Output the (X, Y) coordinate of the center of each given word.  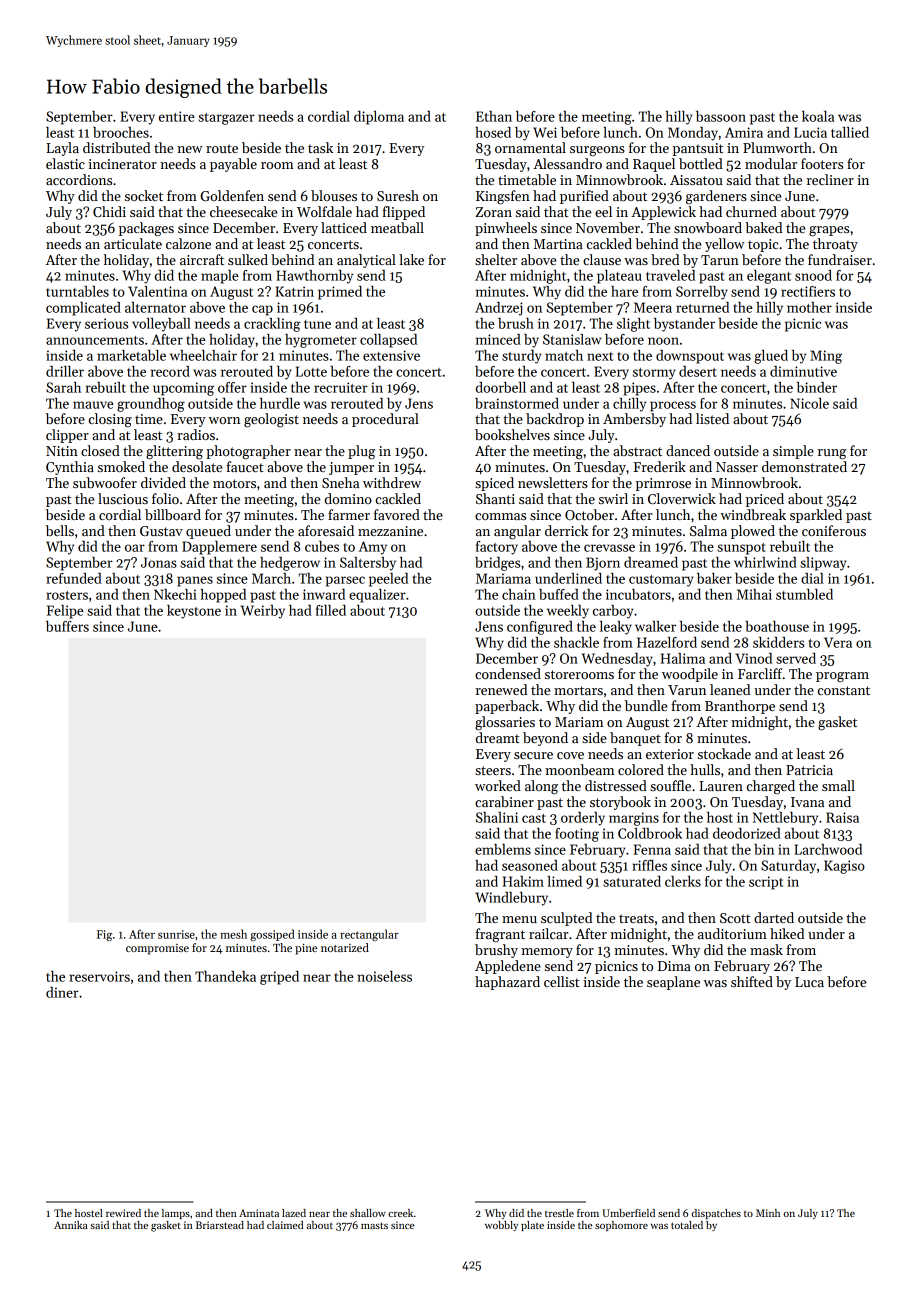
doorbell (501, 387)
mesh (233, 934)
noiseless (385, 976)
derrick (566, 530)
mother (809, 307)
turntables (77, 291)
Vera (838, 642)
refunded (74, 578)
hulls (705, 769)
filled (331, 610)
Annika (71, 1225)
